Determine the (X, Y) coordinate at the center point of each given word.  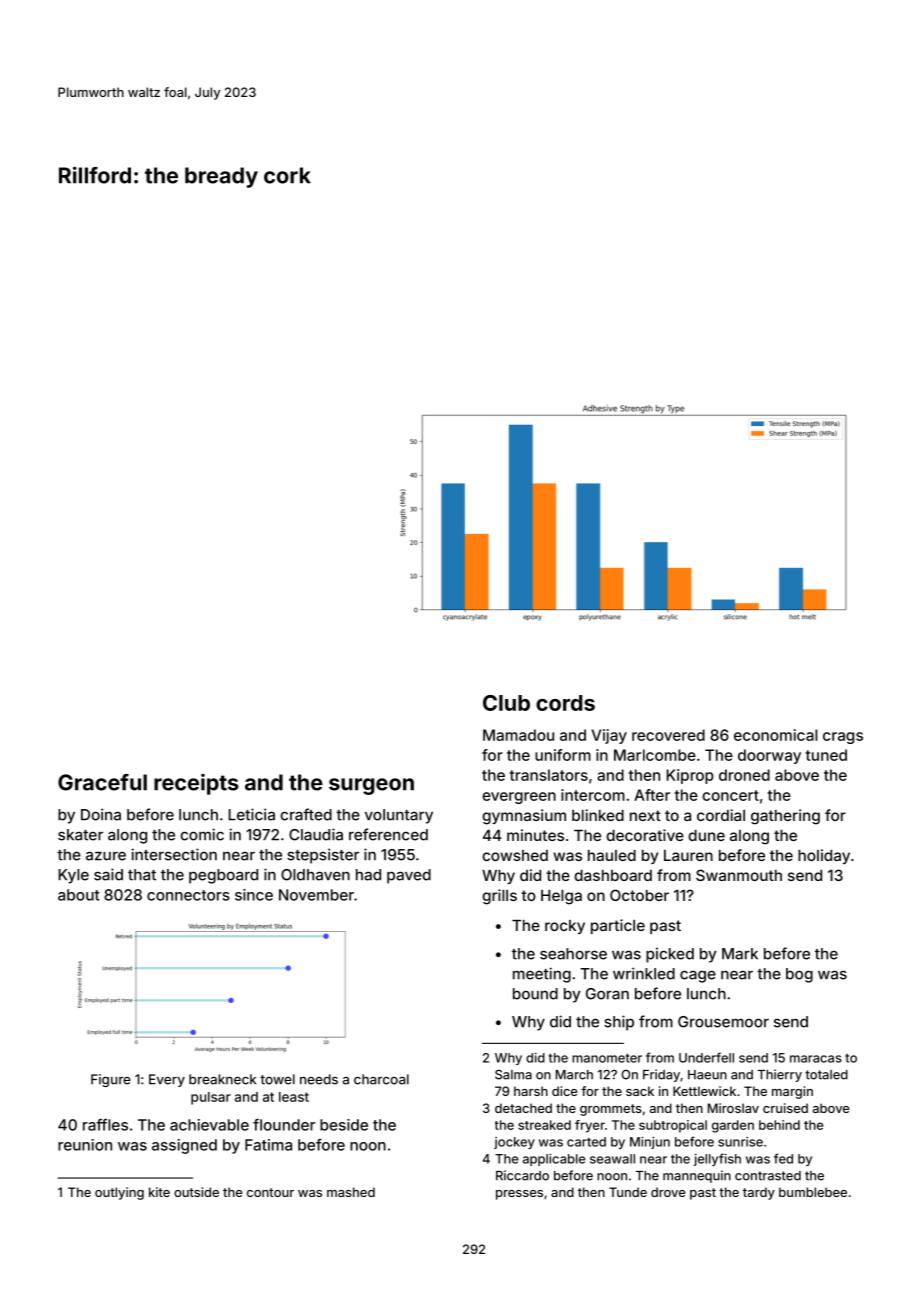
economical (776, 735)
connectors (188, 895)
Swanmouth (739, 875)
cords (565, 703)
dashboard (613, 875)
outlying (119, 1193)
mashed (351, 1192)
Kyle (73, 876)
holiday (824, 856)
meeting (542, 975)
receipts (196, 784)
